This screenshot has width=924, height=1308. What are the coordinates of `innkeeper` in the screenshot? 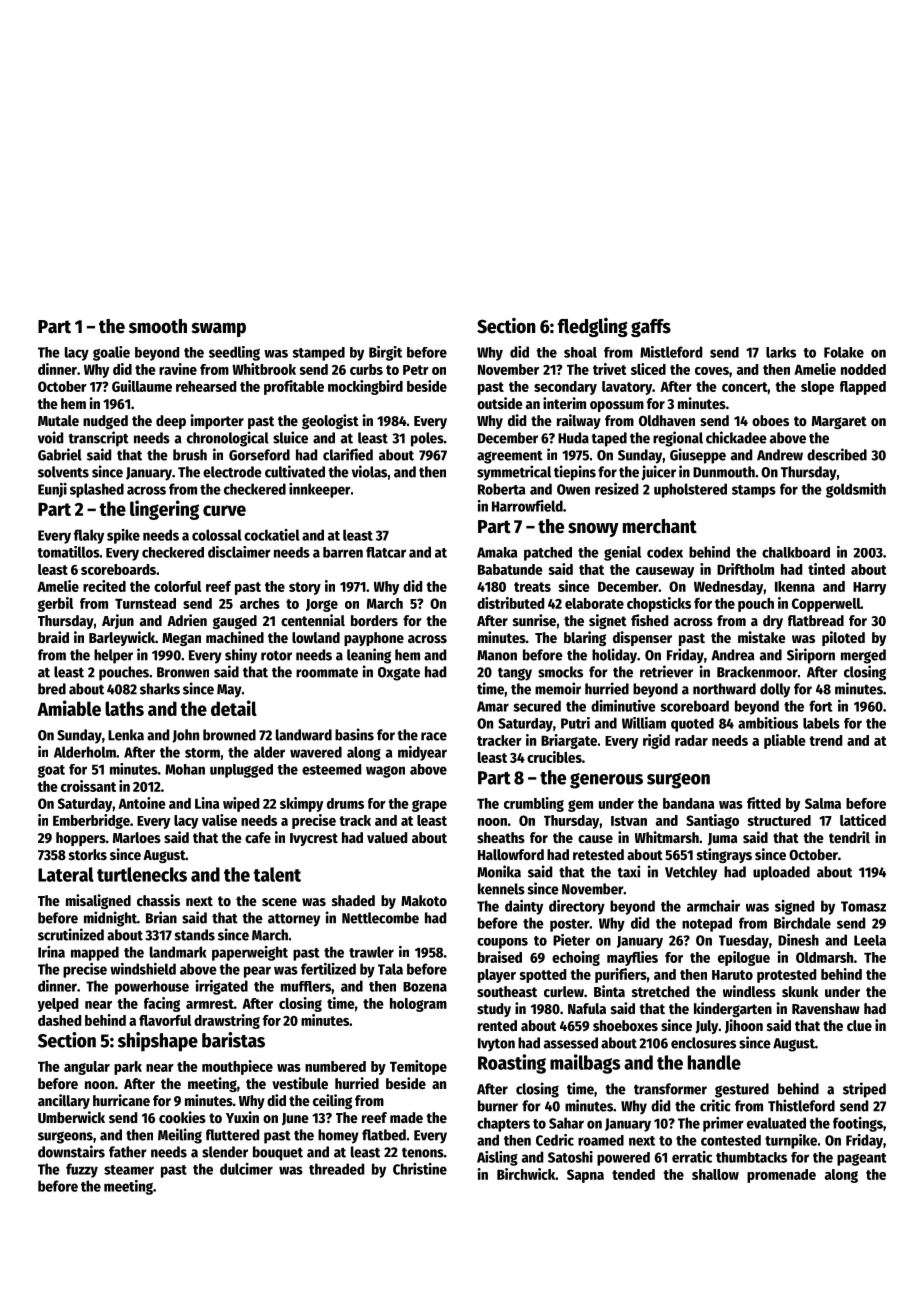 It's located at (320, 490).
